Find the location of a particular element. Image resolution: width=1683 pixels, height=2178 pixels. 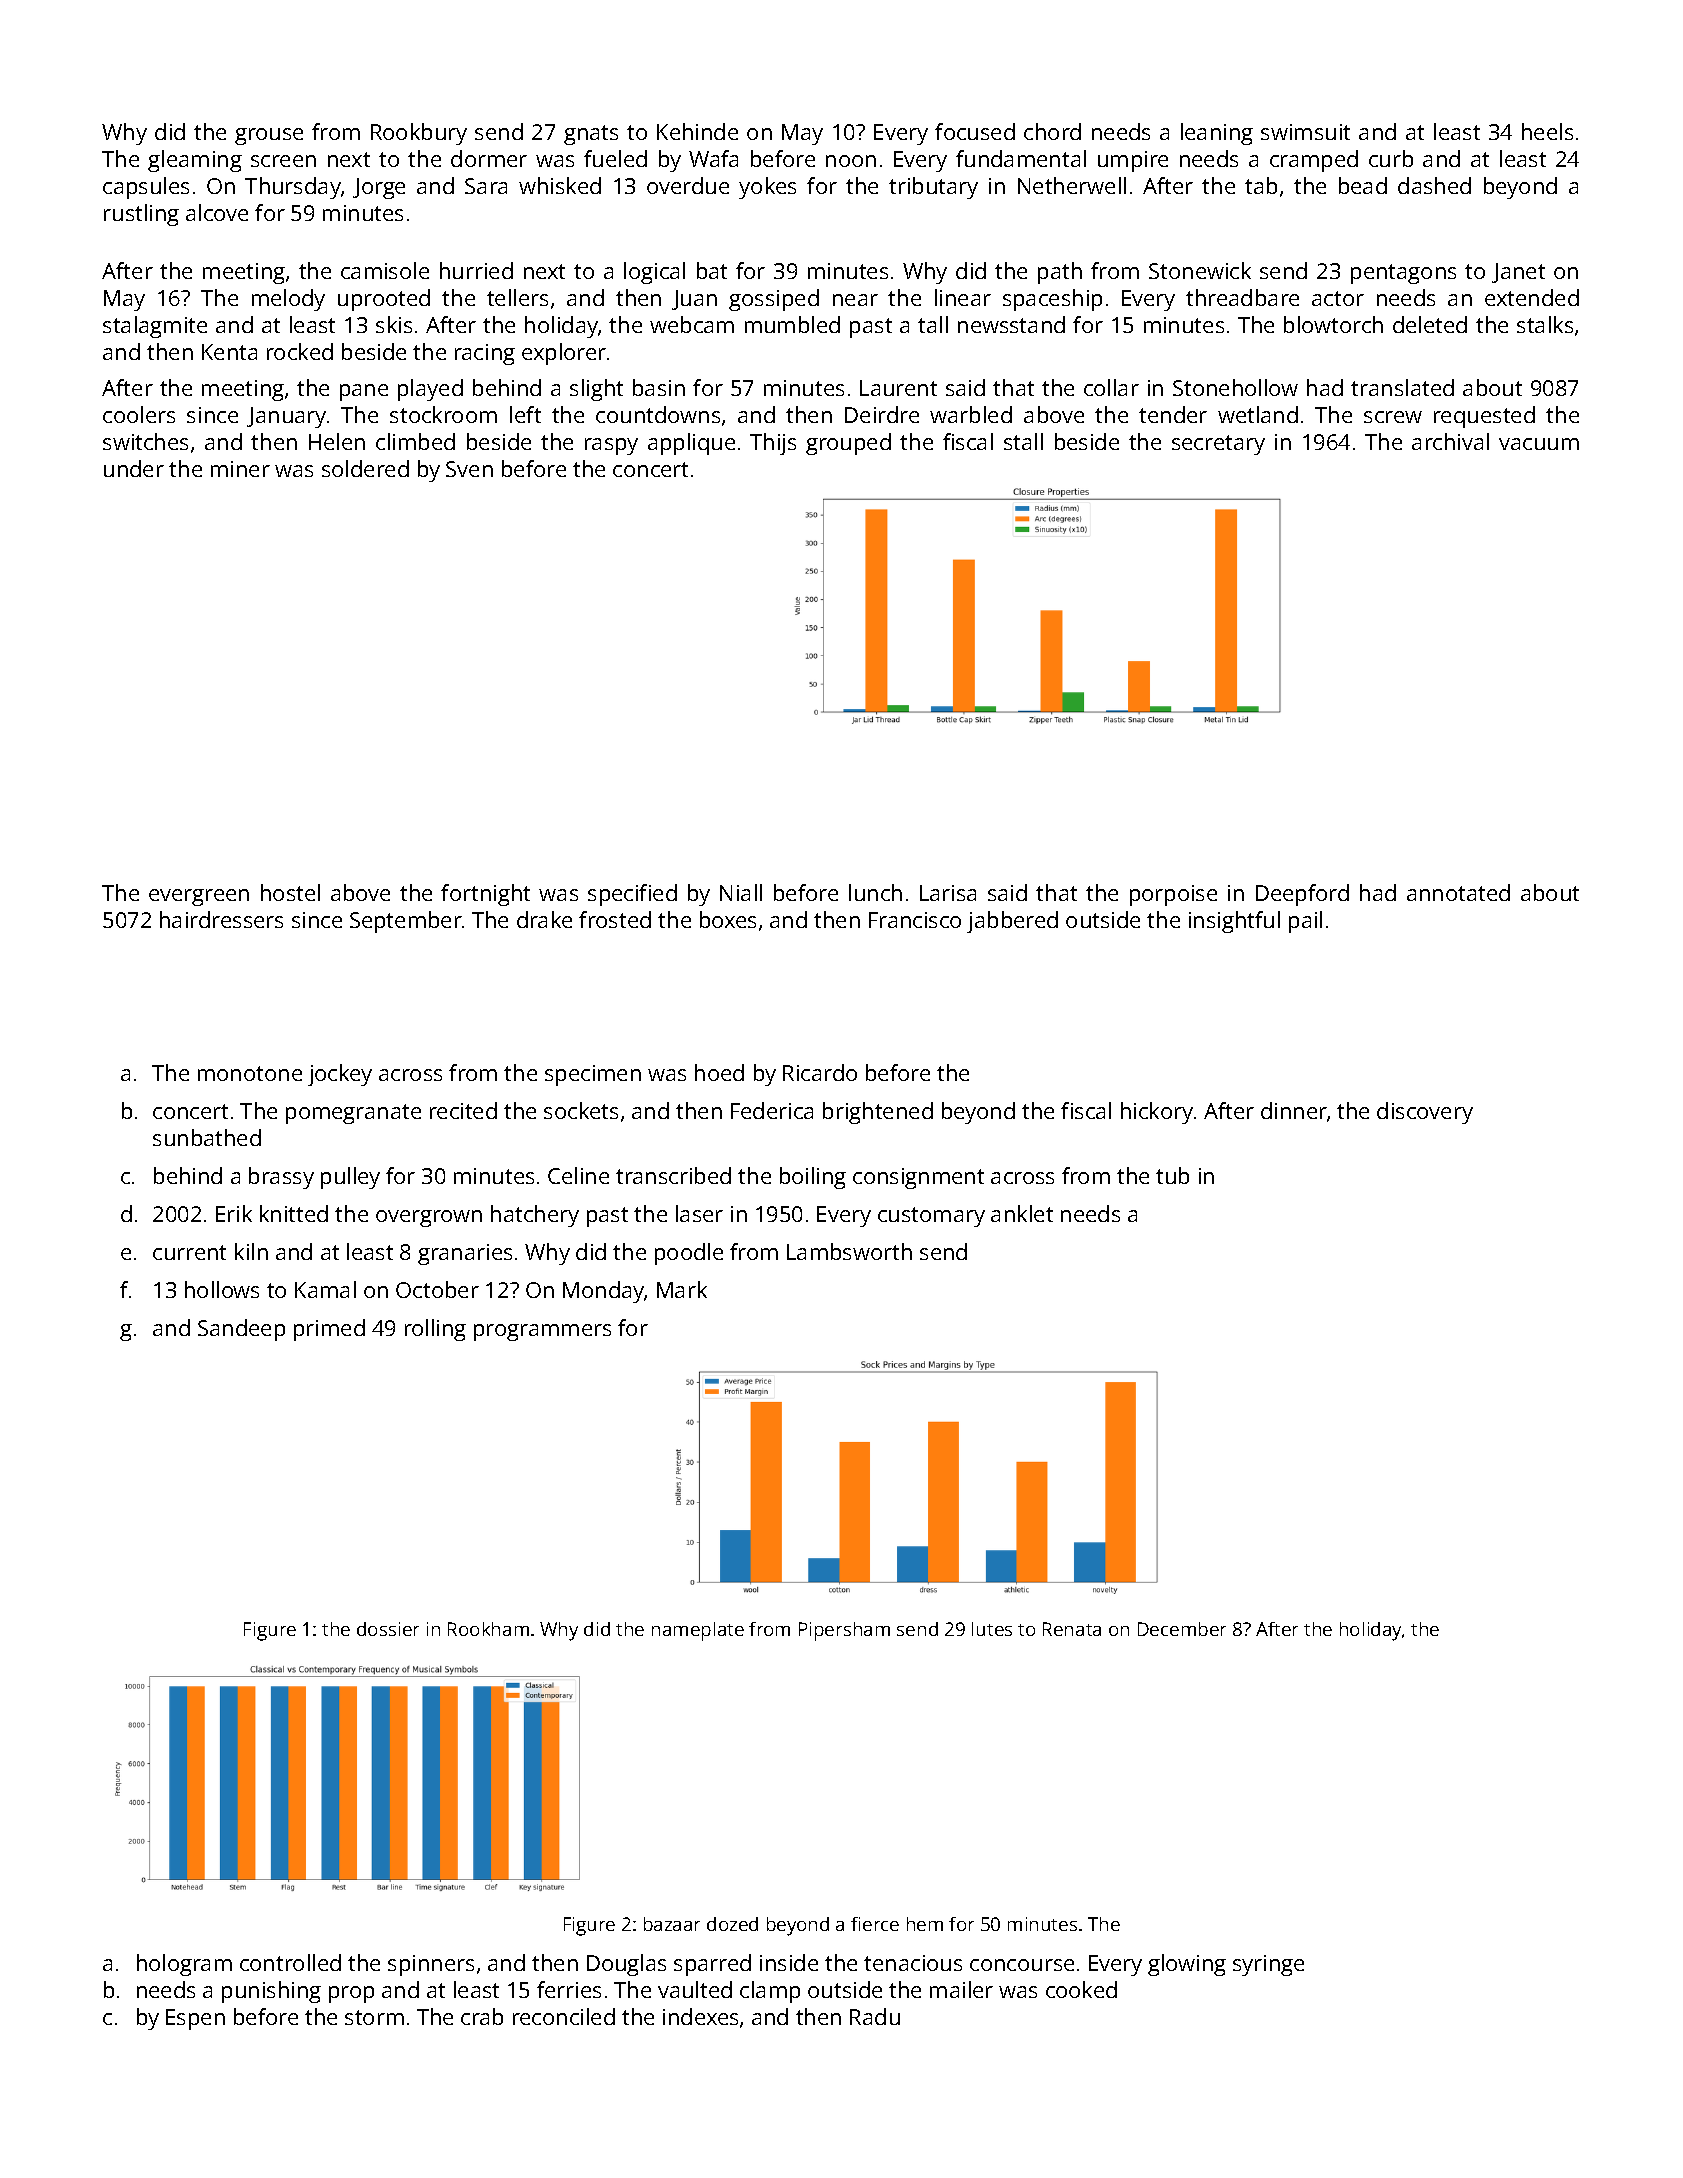

mumbled is located at coordinates (792, 324).
